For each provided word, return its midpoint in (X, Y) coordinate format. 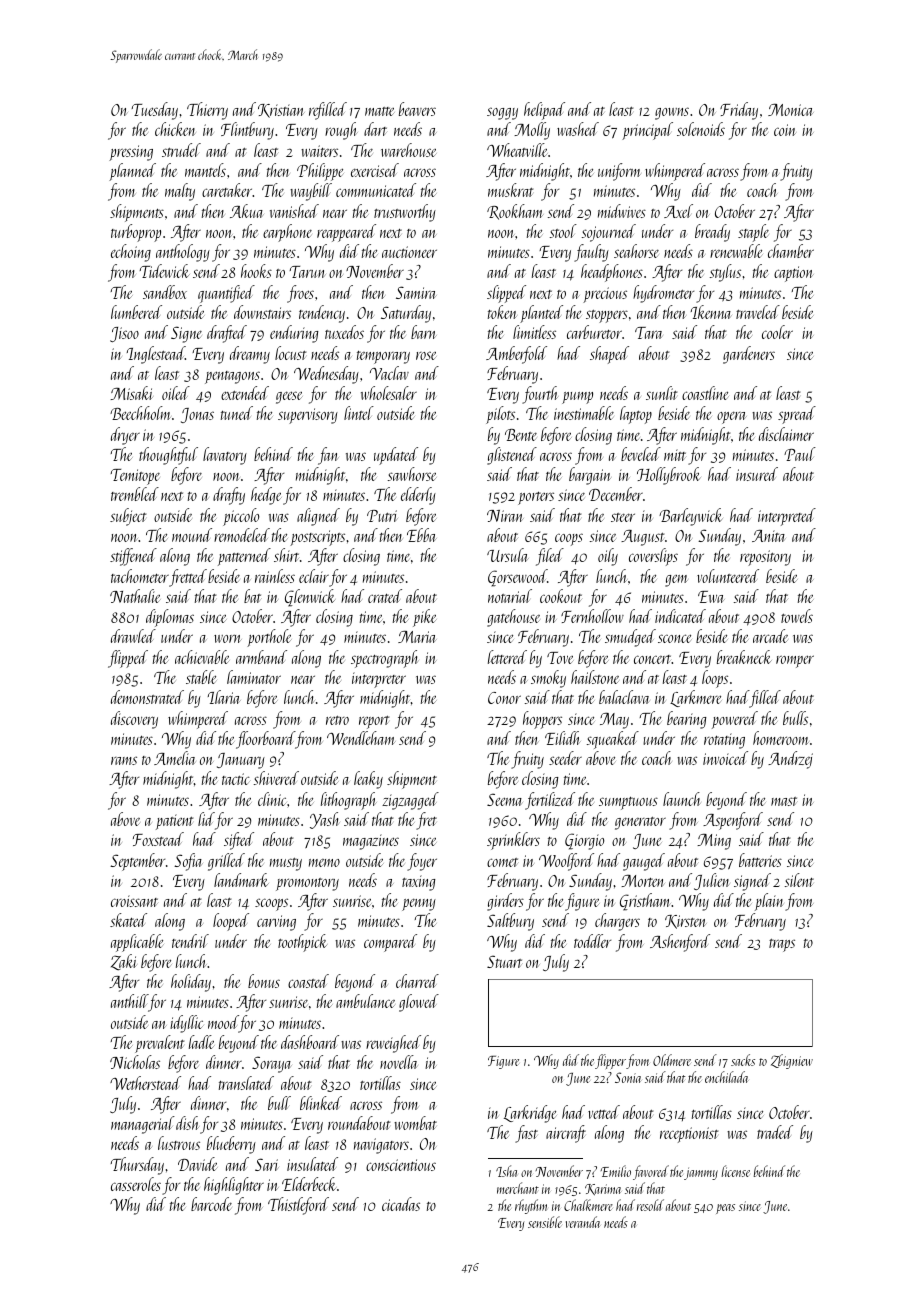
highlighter (234, 1186)
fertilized (550, 801)
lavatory (225, 456)
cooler (777, 332)
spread (797, 415)
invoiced (725, 758)
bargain (590, 476)
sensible (545, 1222)
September (137, 862)
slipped (506, 294)
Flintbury (247, 131)
